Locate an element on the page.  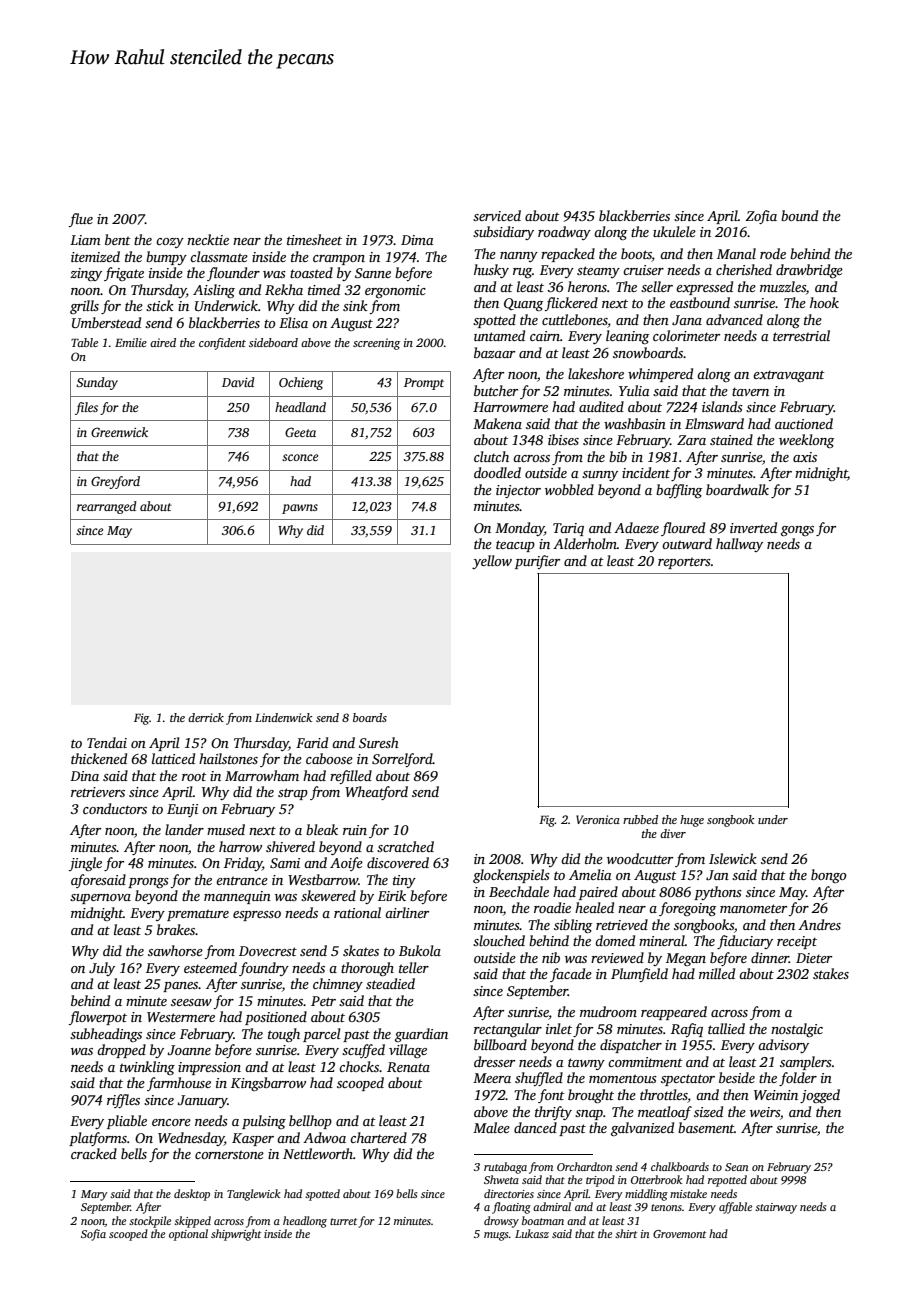
skipped is located at coordinates (192, 1222).
